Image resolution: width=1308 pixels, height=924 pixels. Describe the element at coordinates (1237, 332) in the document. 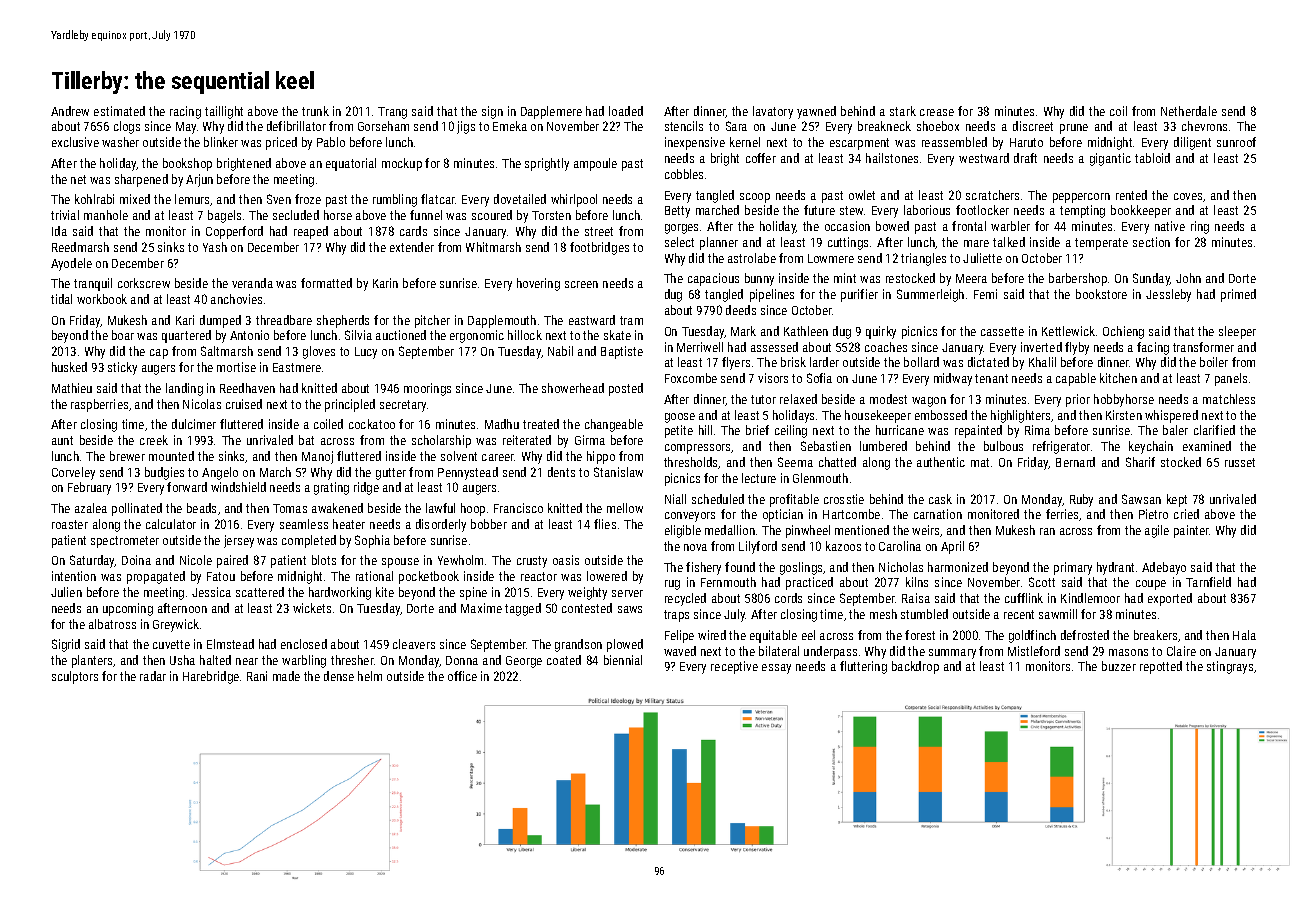

I see `sleeper` at that location.
